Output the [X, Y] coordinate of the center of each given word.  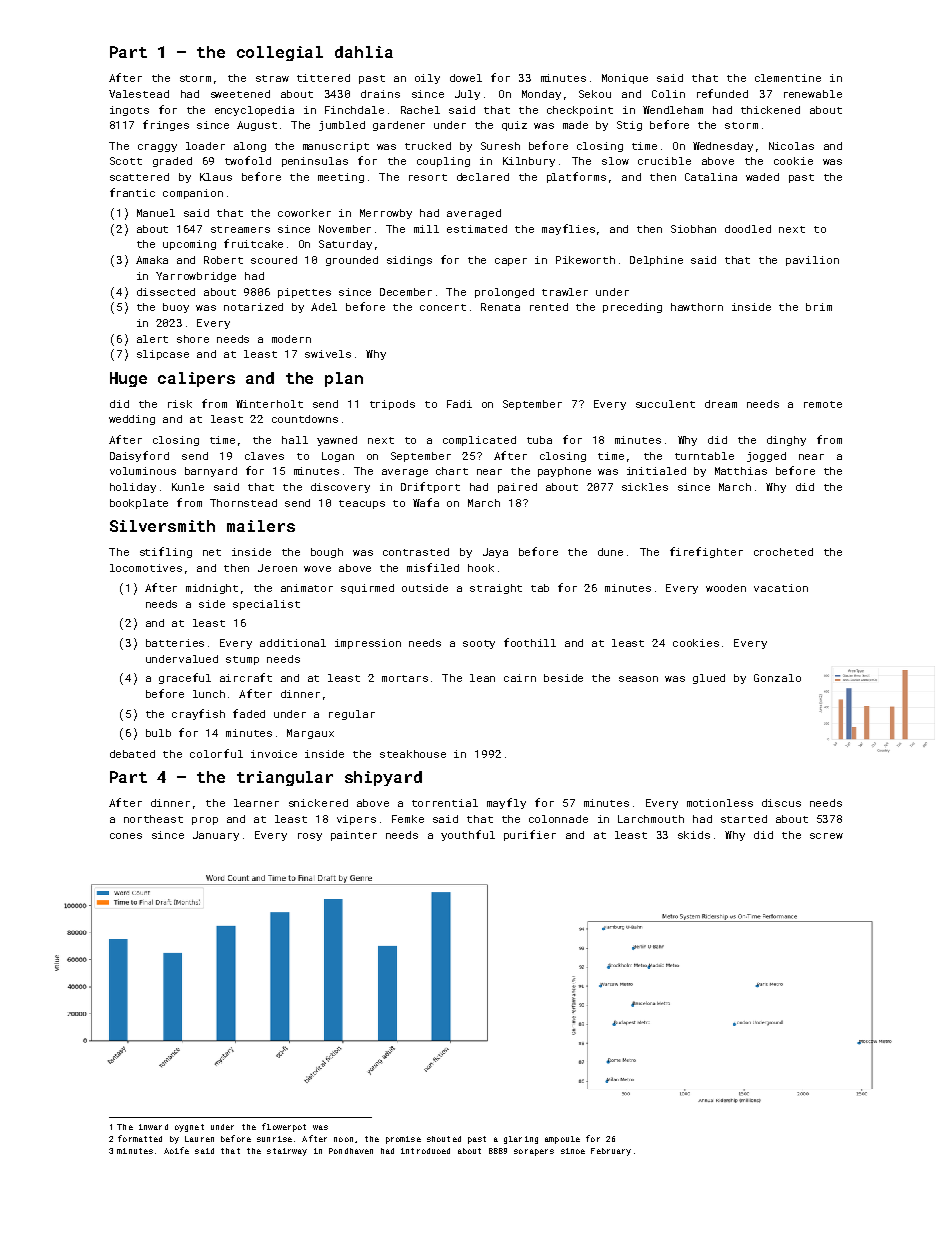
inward [153, 1127]
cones [126, 836]
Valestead [139, 94]
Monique [625, 79]
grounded [352, 261]
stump [242, 660]
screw [826, 836]
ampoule [562, 1140]
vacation [781, 588]
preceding [632, 308]
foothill [530, 642]
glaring [521, 1140]
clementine [788, 78]
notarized [253, 307]
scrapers [534, 1152]
